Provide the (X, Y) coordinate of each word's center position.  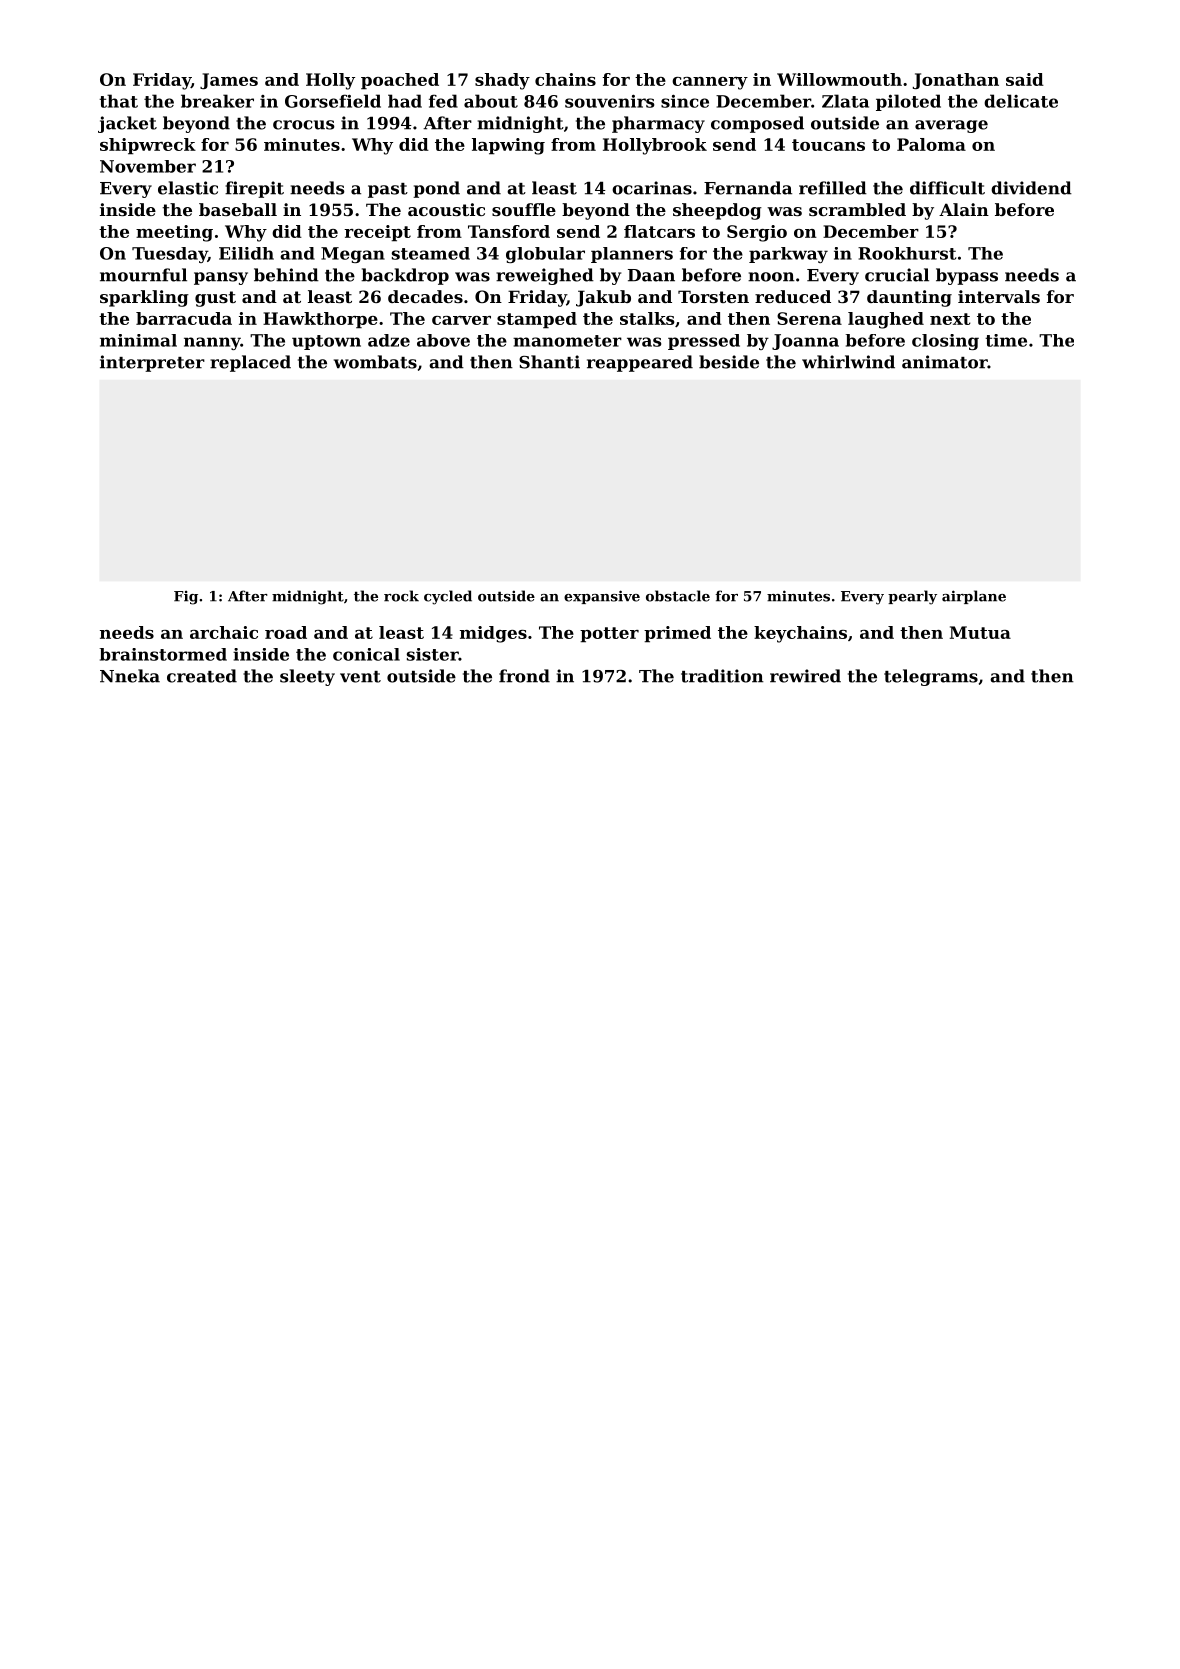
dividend (1031, 188)
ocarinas (652, 188)
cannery (710, 83)
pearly (912, 597)
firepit (254, 189)
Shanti (549, 362)
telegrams (931, 677)
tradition (722, 676)
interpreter (152, 363)
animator (945, 362)
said (1025, 79)
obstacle (678, 596)
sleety (307, 677)
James (229, 81)
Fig (186, 598)
